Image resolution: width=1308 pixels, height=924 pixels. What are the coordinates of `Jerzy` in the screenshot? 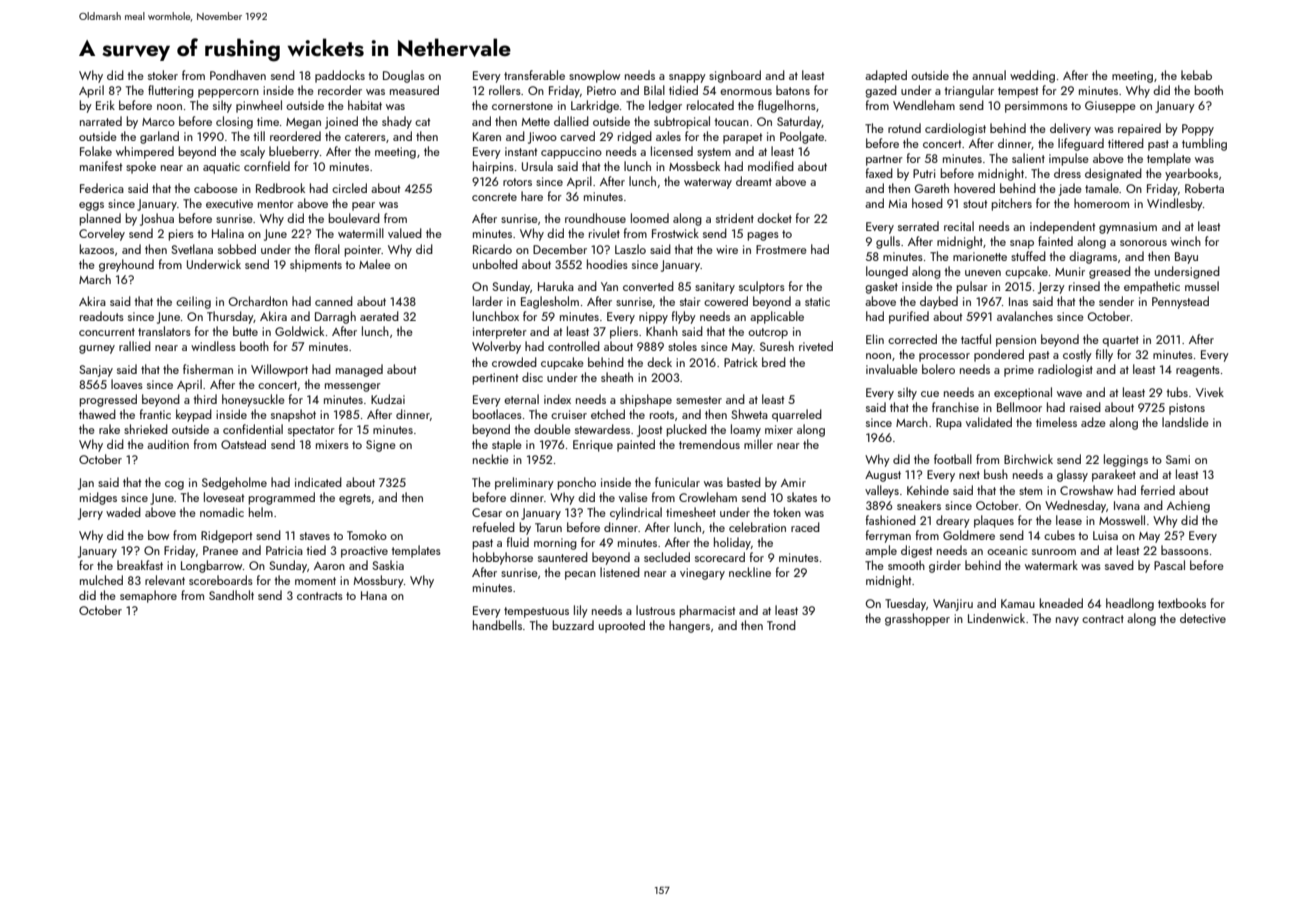 It's located at (1051, 288).
